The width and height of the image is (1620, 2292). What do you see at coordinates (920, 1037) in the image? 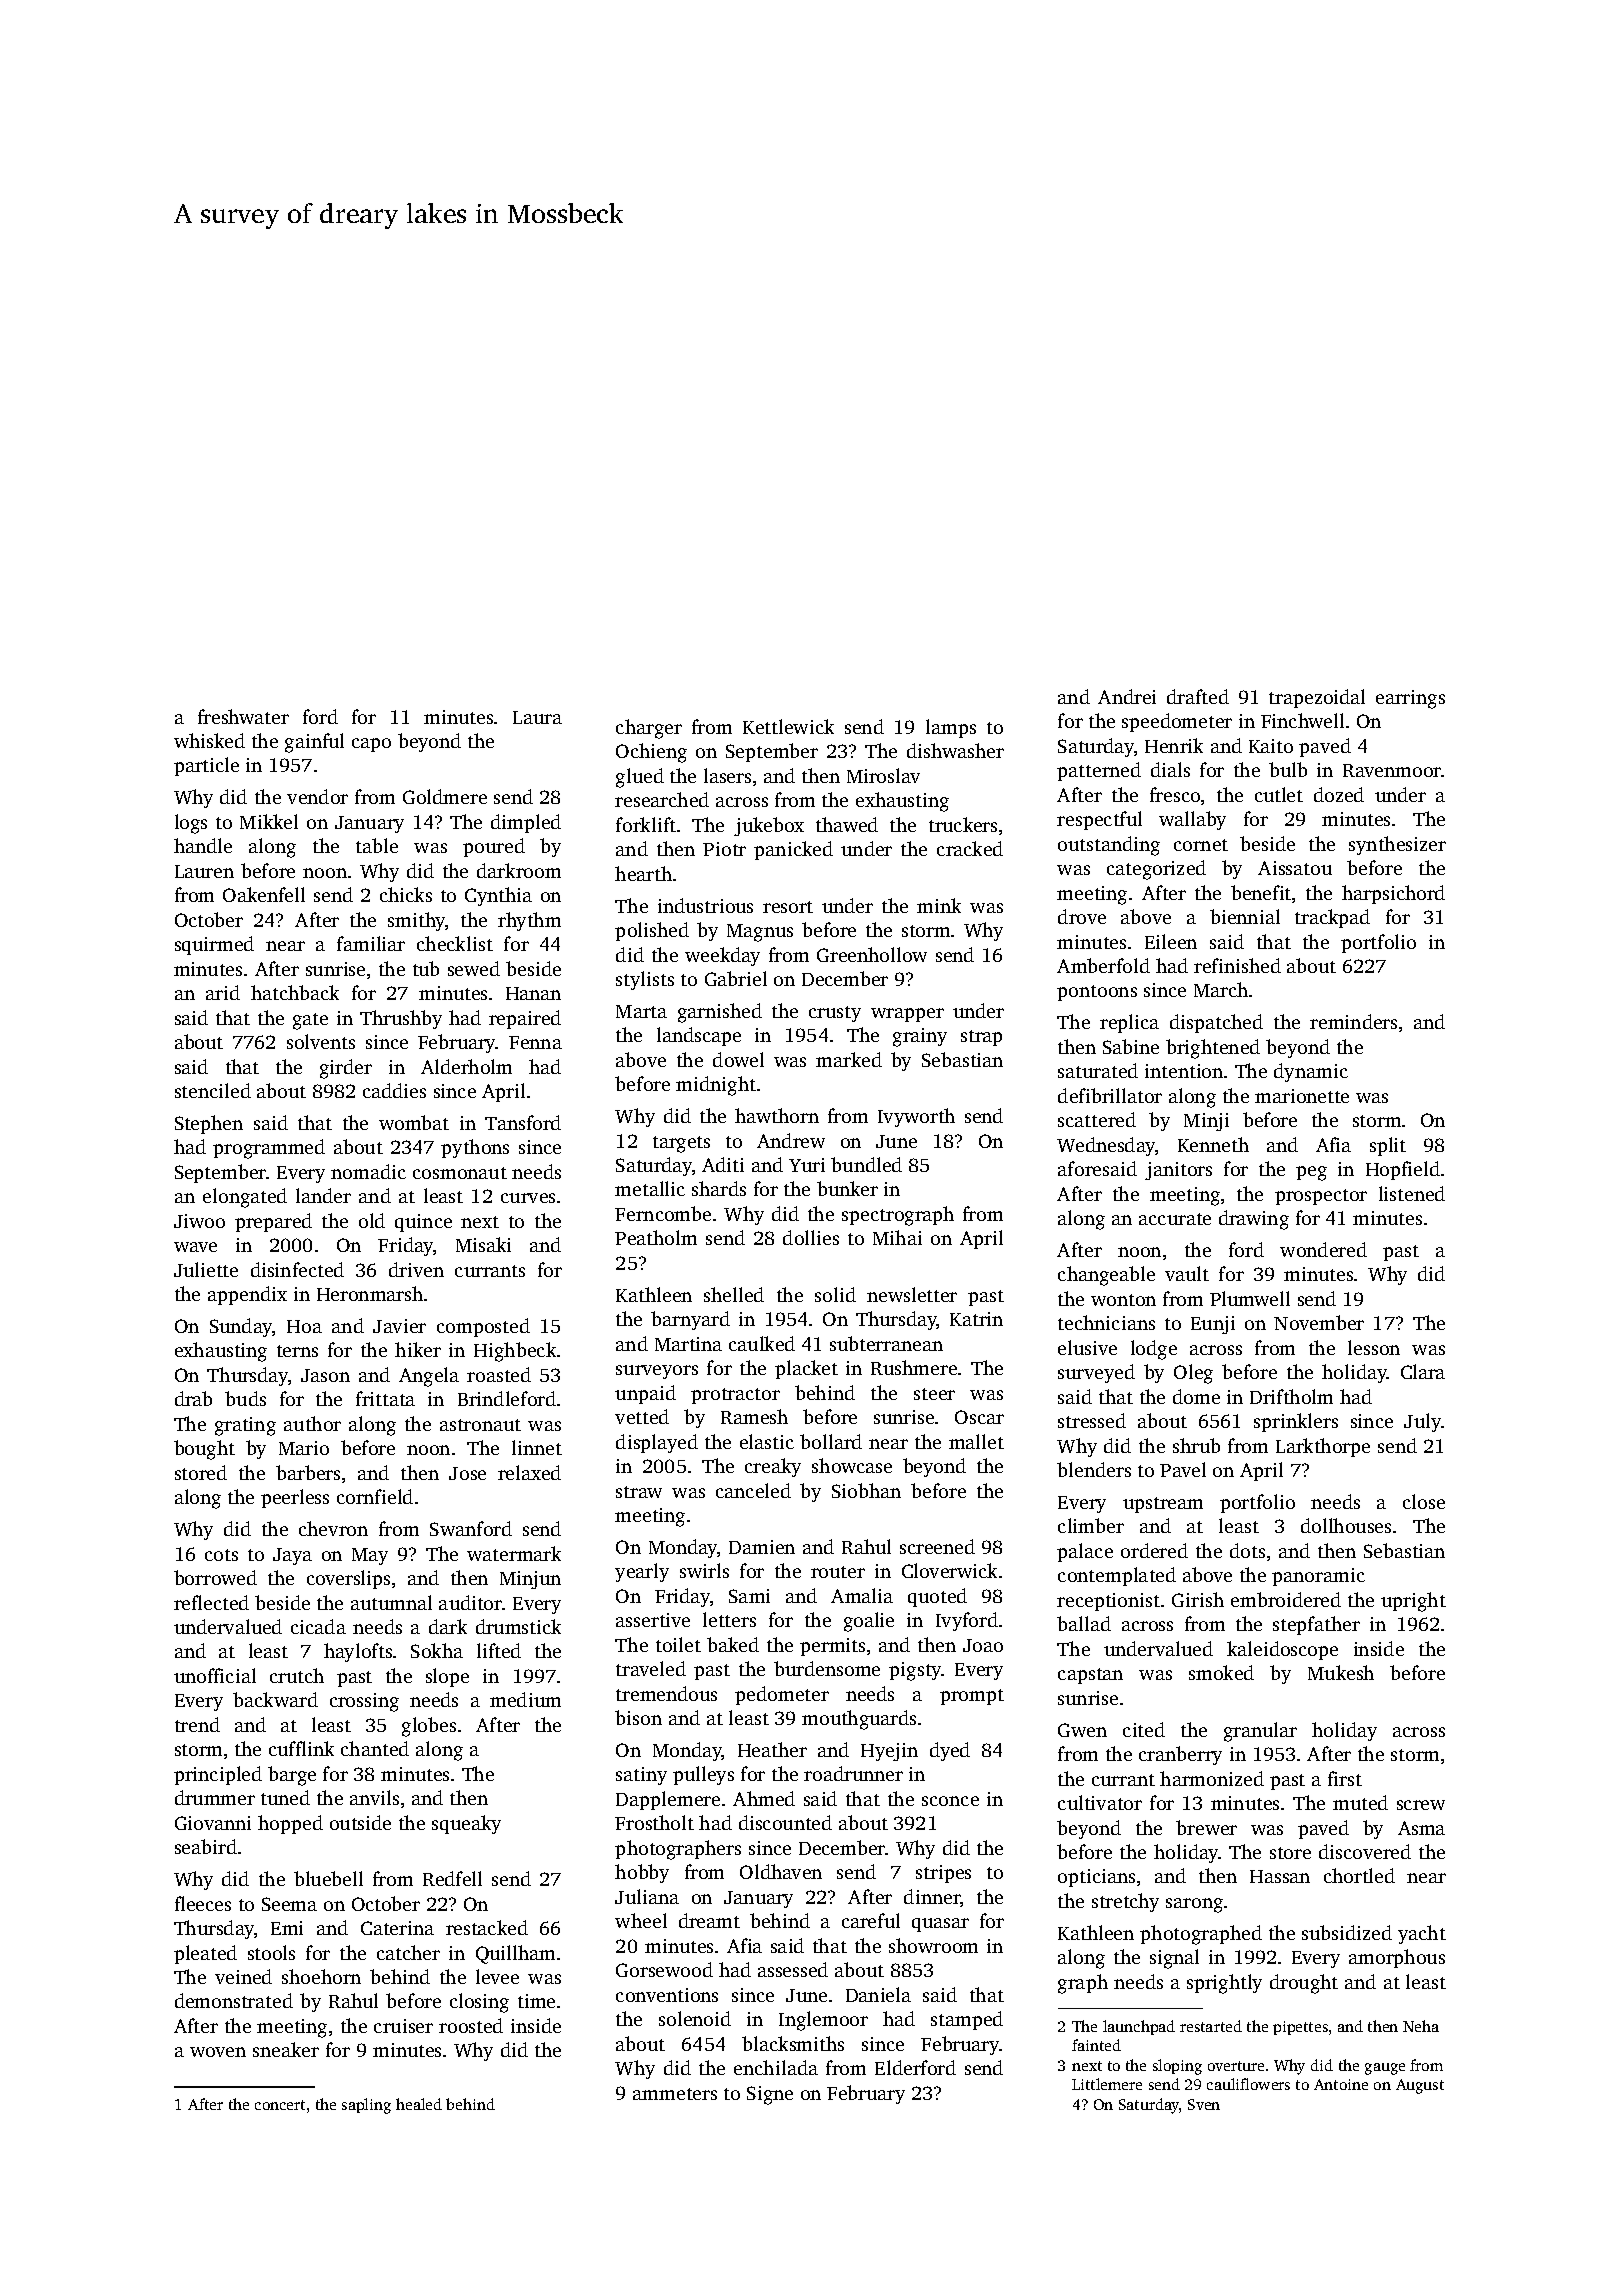
I see `grainy` at bounding box center [920, 1037].
